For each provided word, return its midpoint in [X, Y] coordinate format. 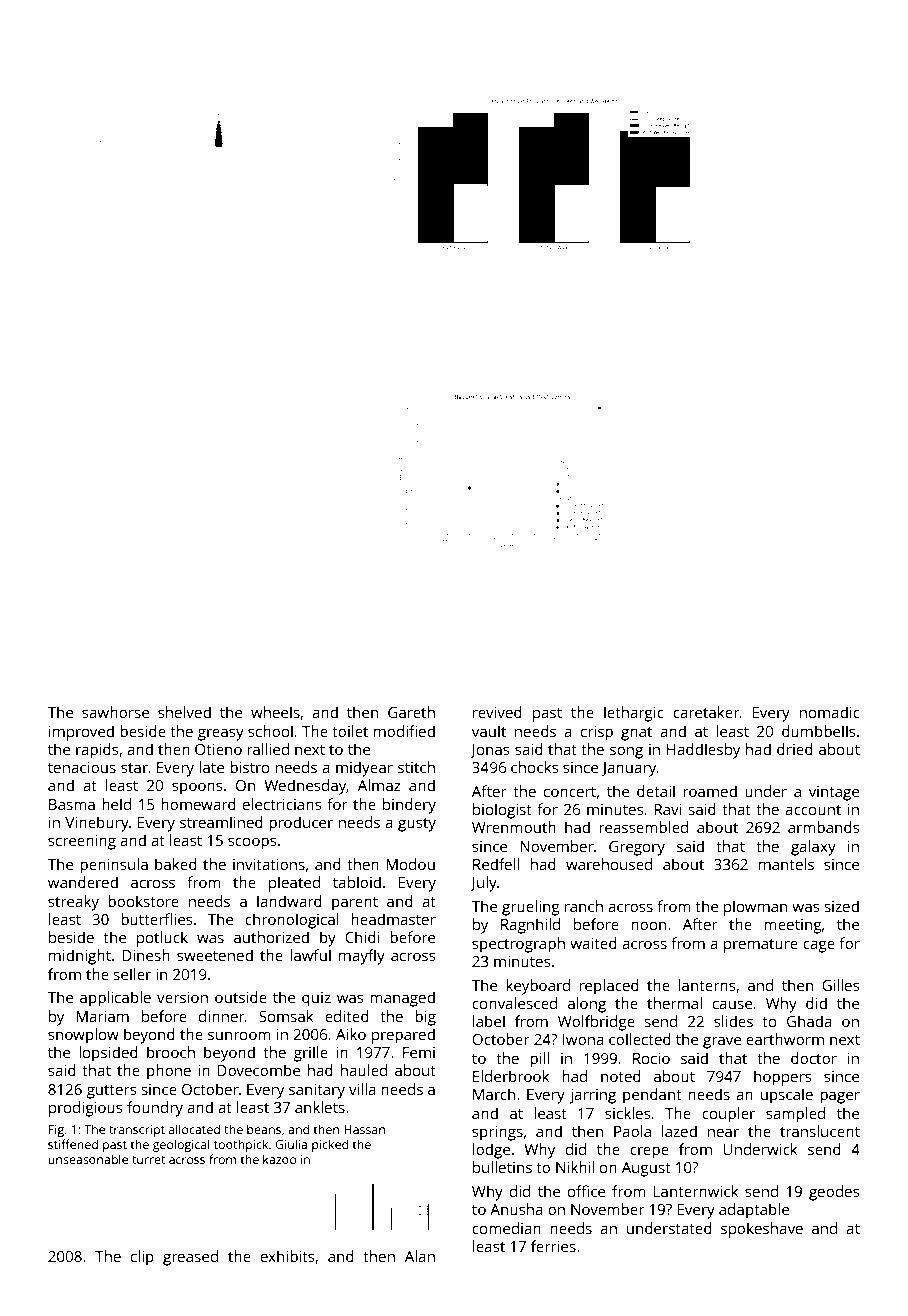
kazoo [279, 1159]
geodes [834, 1193]
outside [241, 997]
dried [795, 749]
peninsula [114, 866]
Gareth [411, 712]
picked [330, 1145]
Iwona [583, 1039]
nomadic [830, 712]
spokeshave [762, 1230]
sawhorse [115, 712]
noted [621, 1076]
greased [190, 1258]
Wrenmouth [514, 827]
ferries [553, 1246]
